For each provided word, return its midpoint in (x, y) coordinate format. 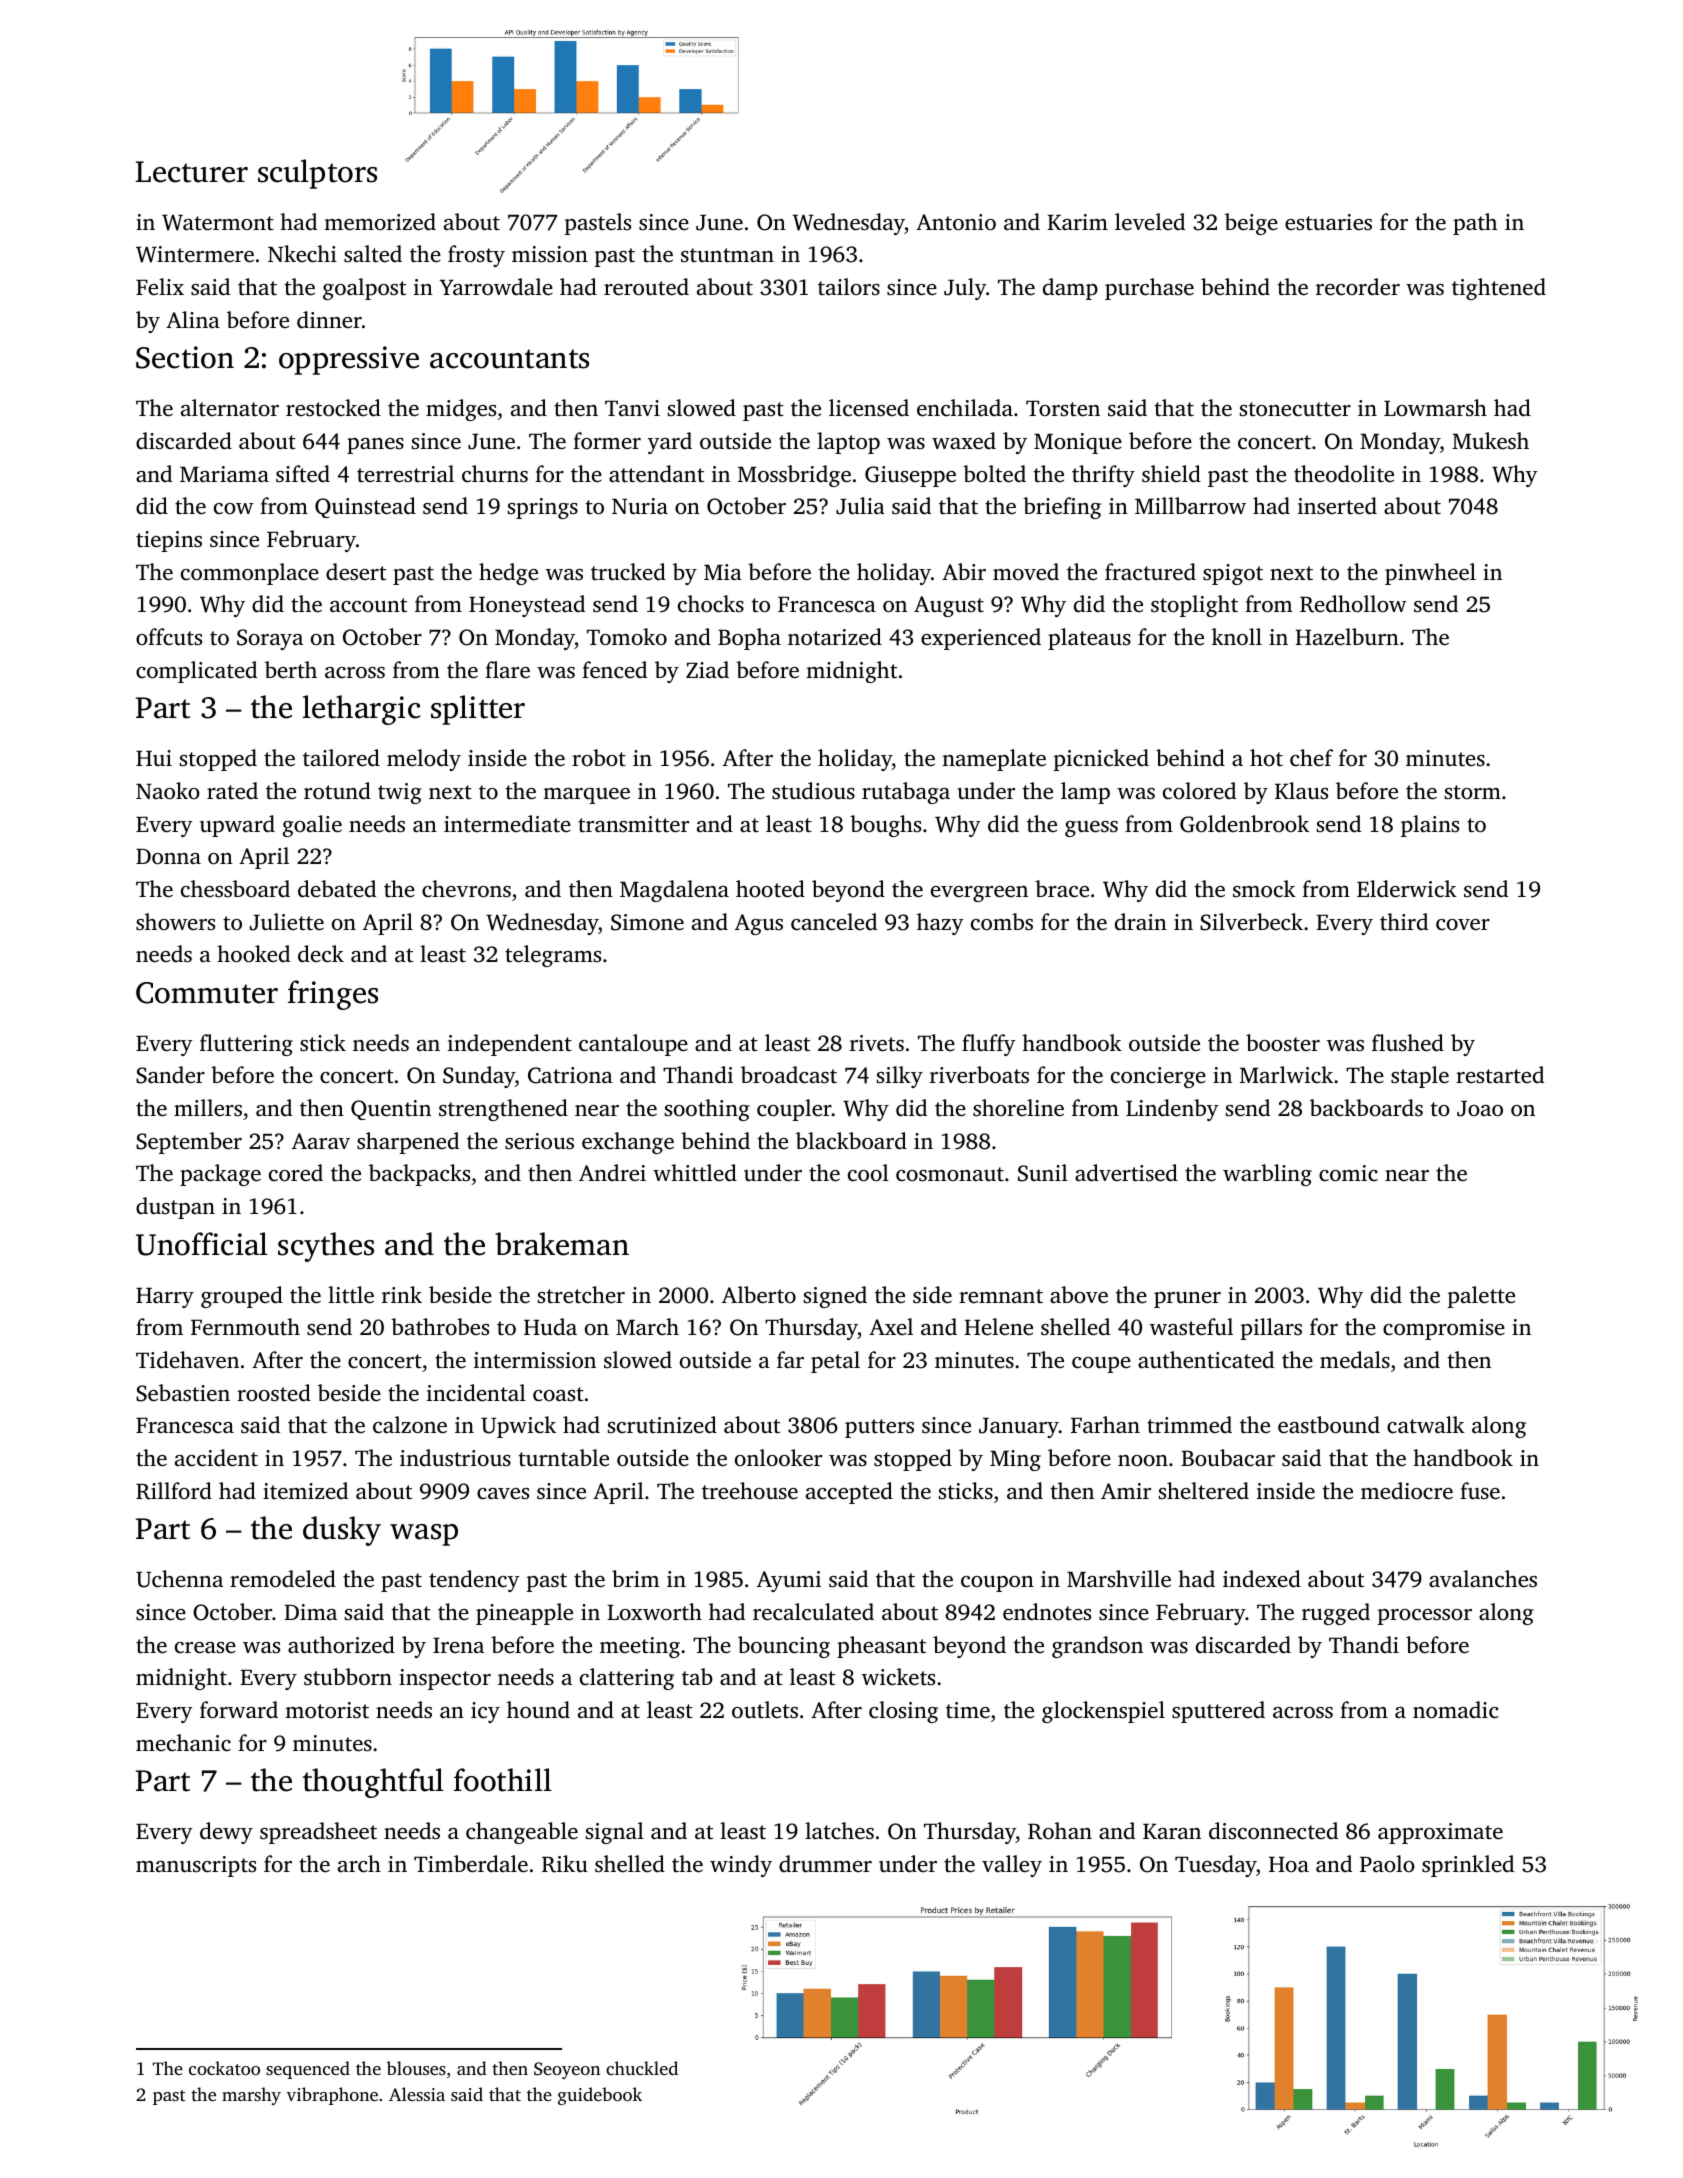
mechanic (183, 1742)
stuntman (727, 255)
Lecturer (192, 172)
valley (1012, 1866)
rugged (1336, 1614)
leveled (1150, 222)
